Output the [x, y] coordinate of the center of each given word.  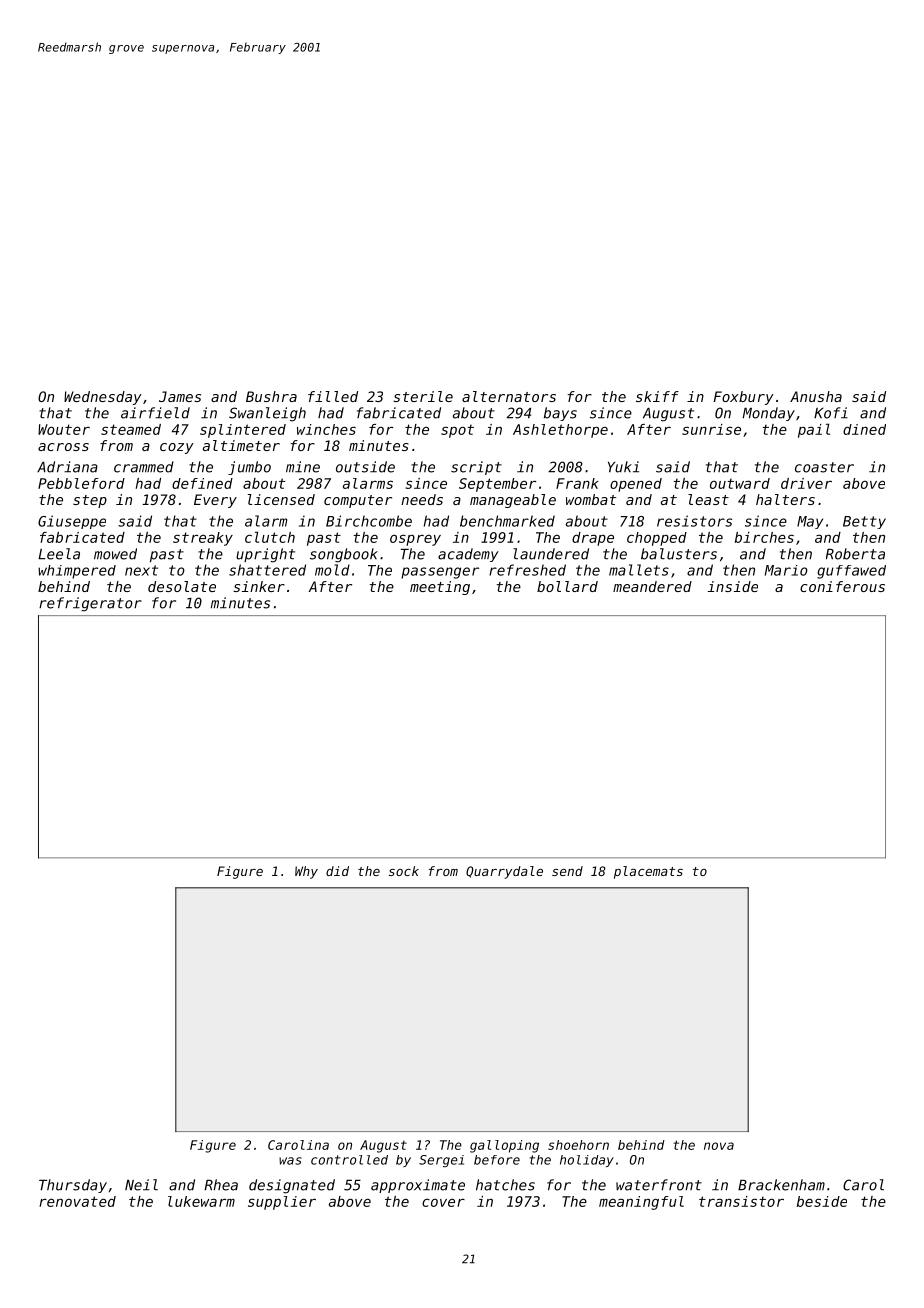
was [290, 1161]
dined [864, 429]
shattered [267, 570]
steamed [131, 429]
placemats [648, 872]
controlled [349, 1160]
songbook [344, 555]
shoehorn [578, 1145]
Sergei [441, 1161]
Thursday [73, 1186]
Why [306, 872]
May [810, 522]
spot [457, 431]
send [567, 871]
